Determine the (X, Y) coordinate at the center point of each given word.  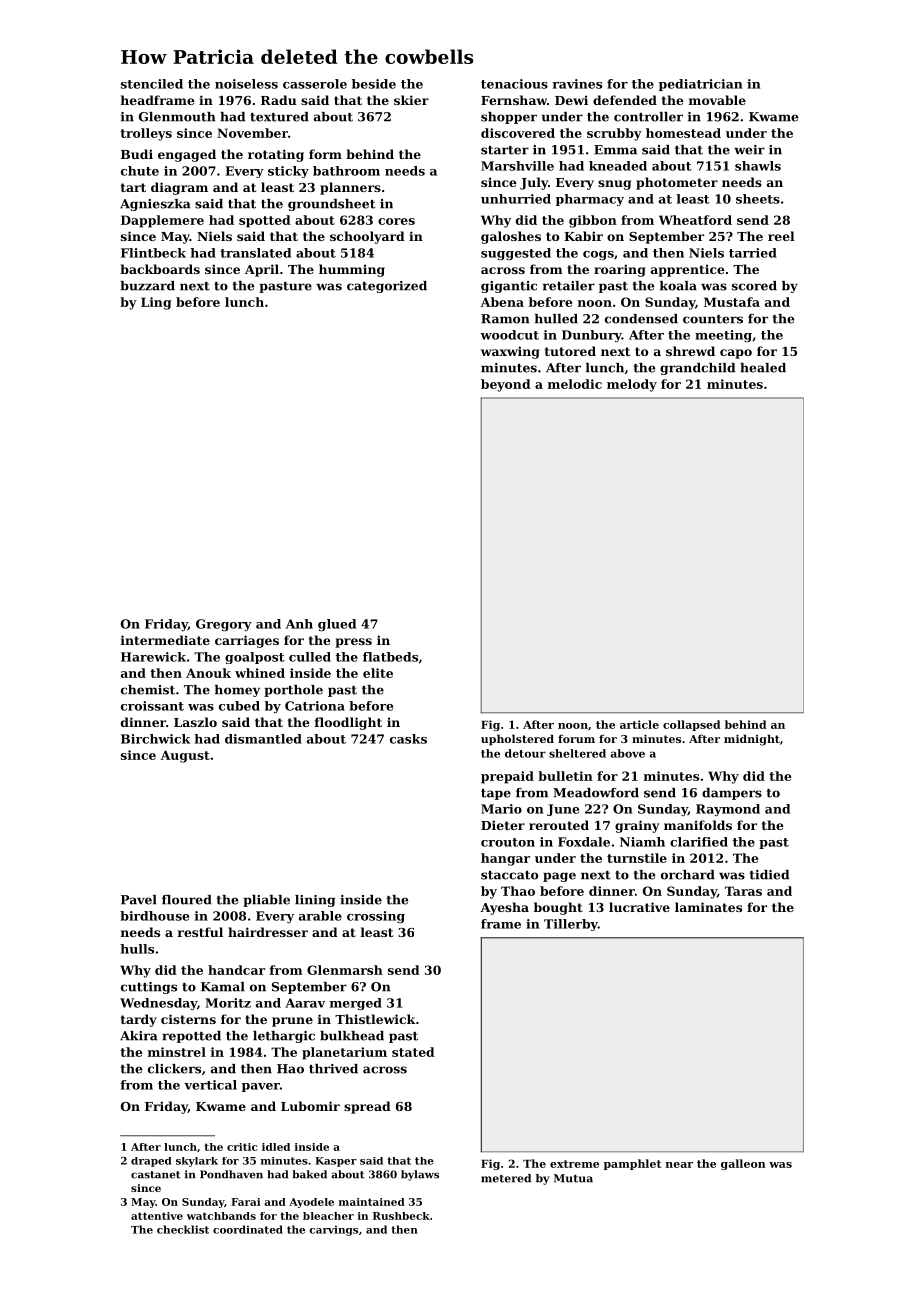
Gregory (224, 625)
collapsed (691, 725)
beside (374, 84)
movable (717, 100)
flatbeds (390, 657)
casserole (315, 84)
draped (151, 1162)
